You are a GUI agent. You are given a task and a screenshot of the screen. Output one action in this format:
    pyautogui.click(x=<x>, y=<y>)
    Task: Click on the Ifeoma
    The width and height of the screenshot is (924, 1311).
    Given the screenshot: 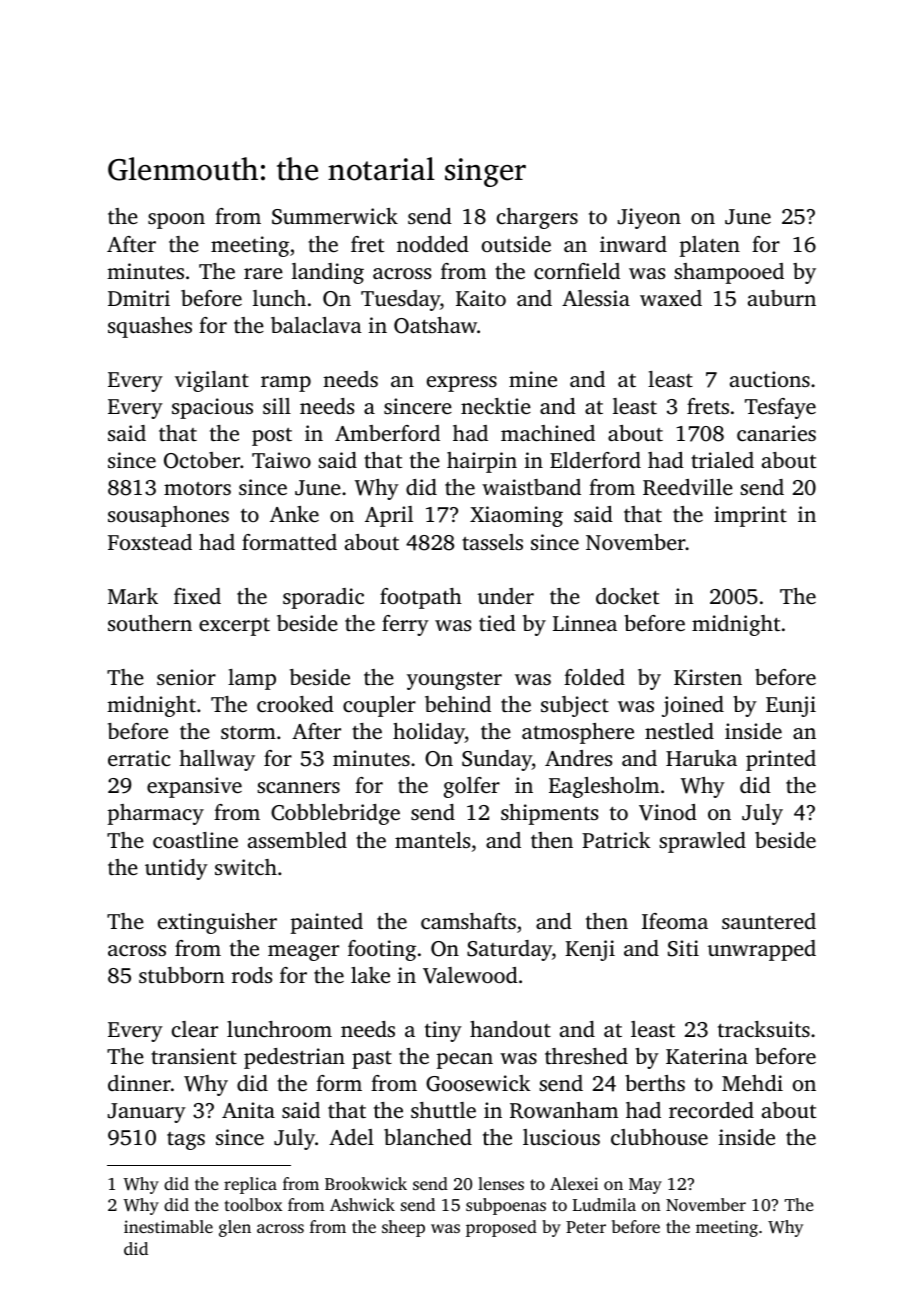 What is the action you would take?
    pyautogui.click(x=675, y=921)
